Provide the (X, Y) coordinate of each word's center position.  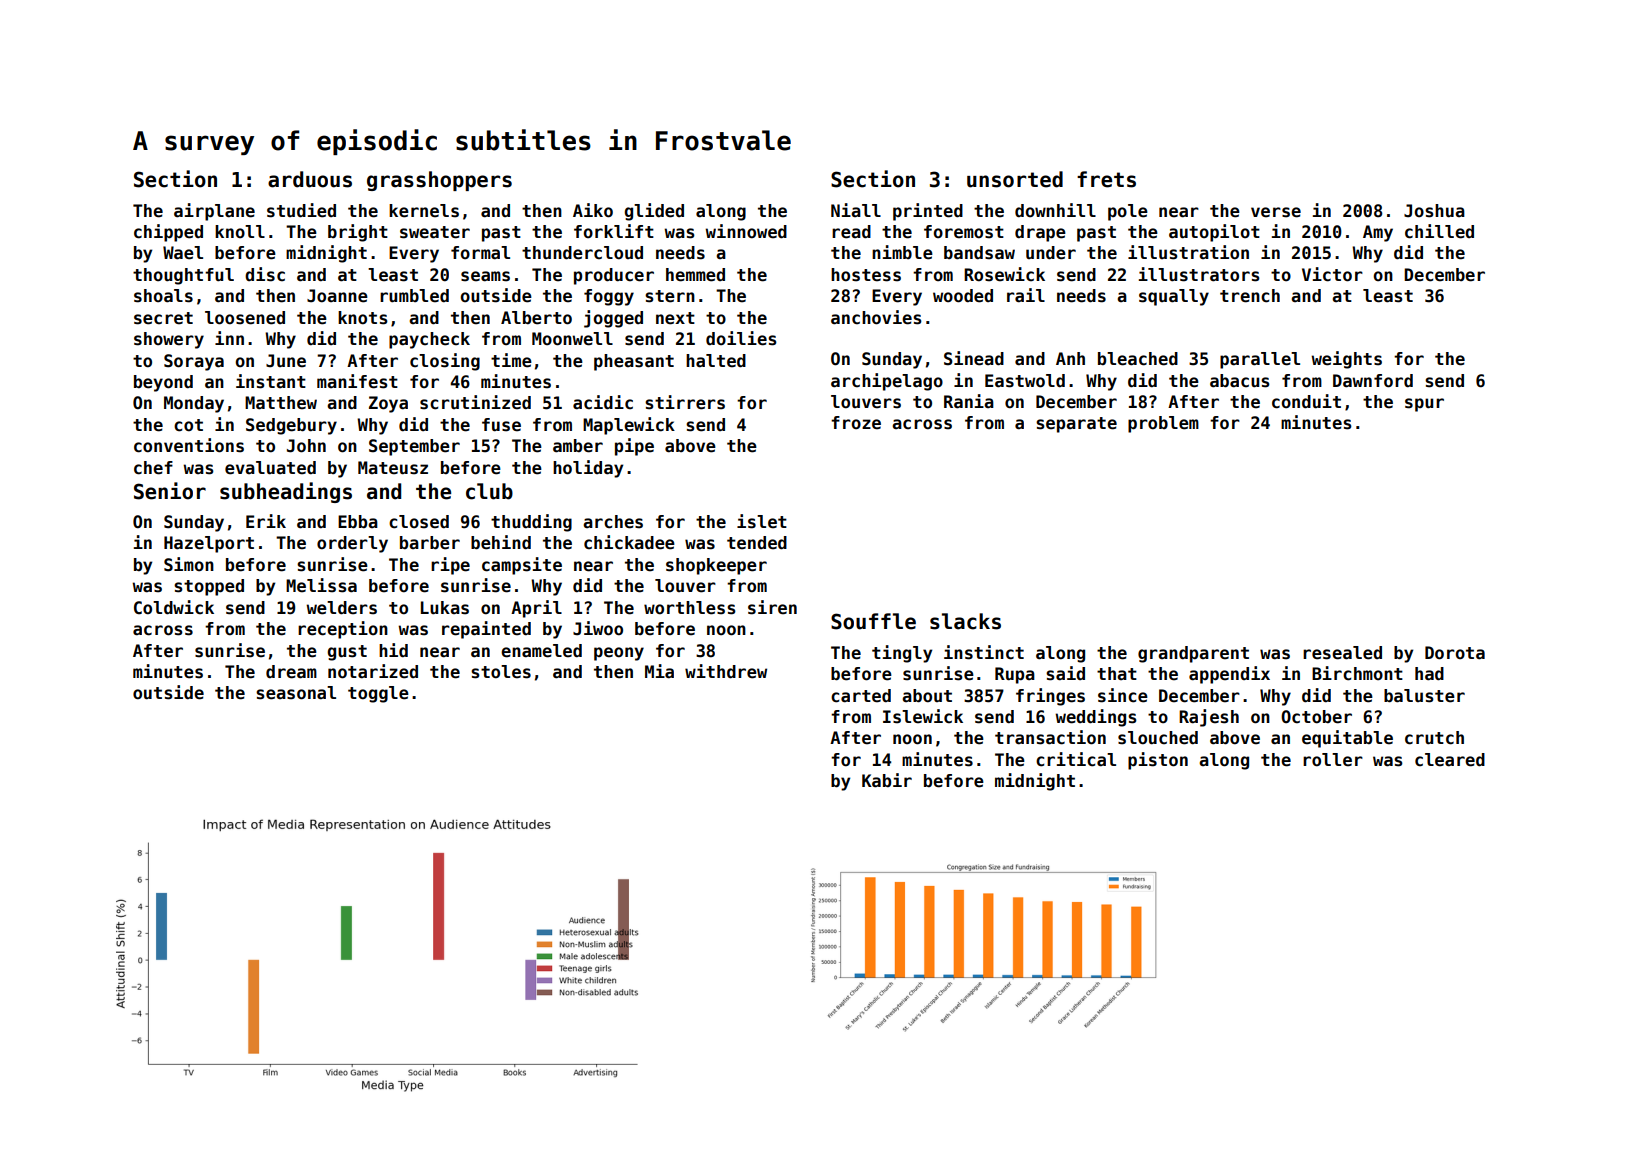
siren (772, 607)
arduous (310, 179)
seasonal (296, 693)
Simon (189, 564)
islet (762, 521)
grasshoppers (439, 181)
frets (1106, 179)
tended (757, 543)
